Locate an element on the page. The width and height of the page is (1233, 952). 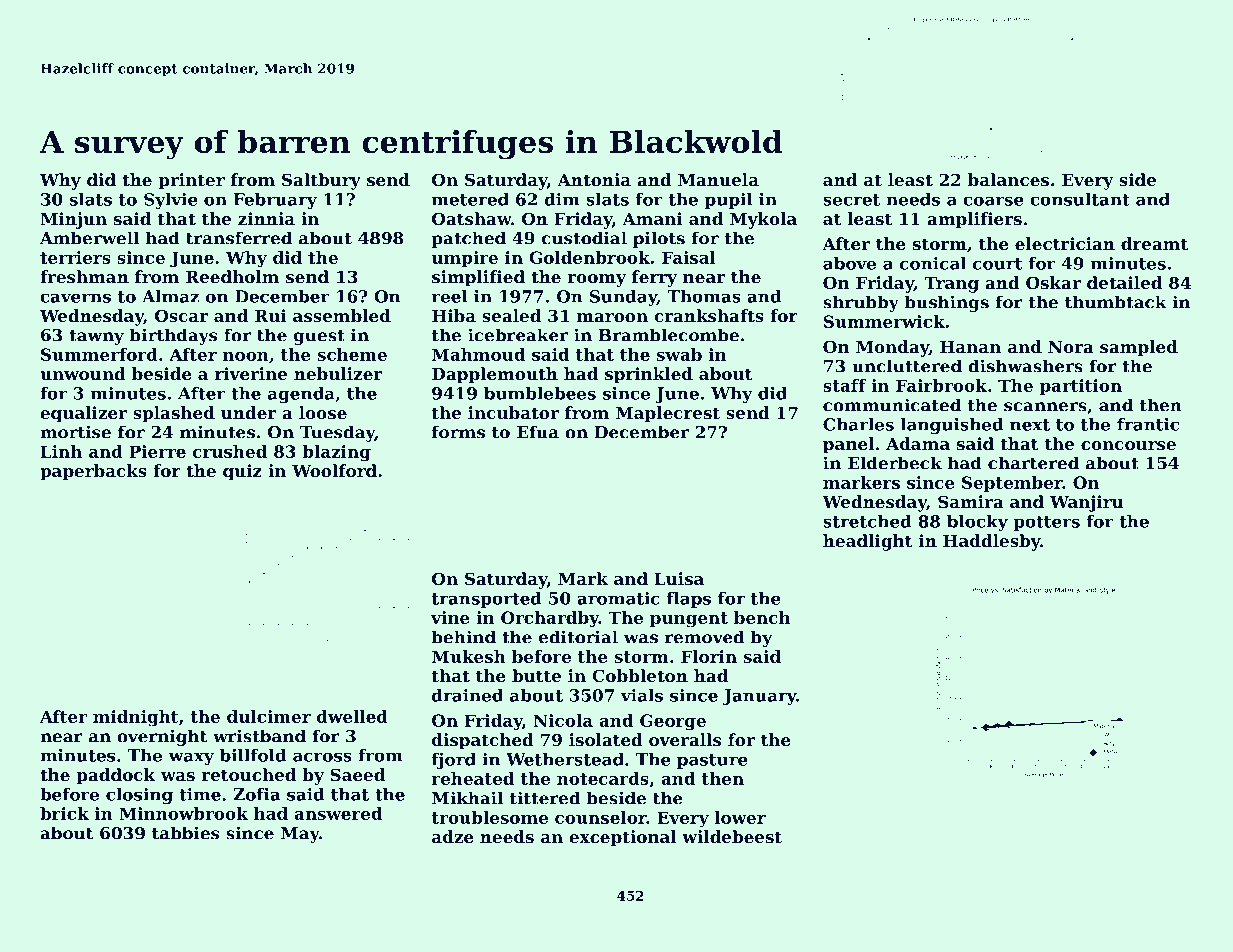
midnight is located at coordinates (135, 718).
